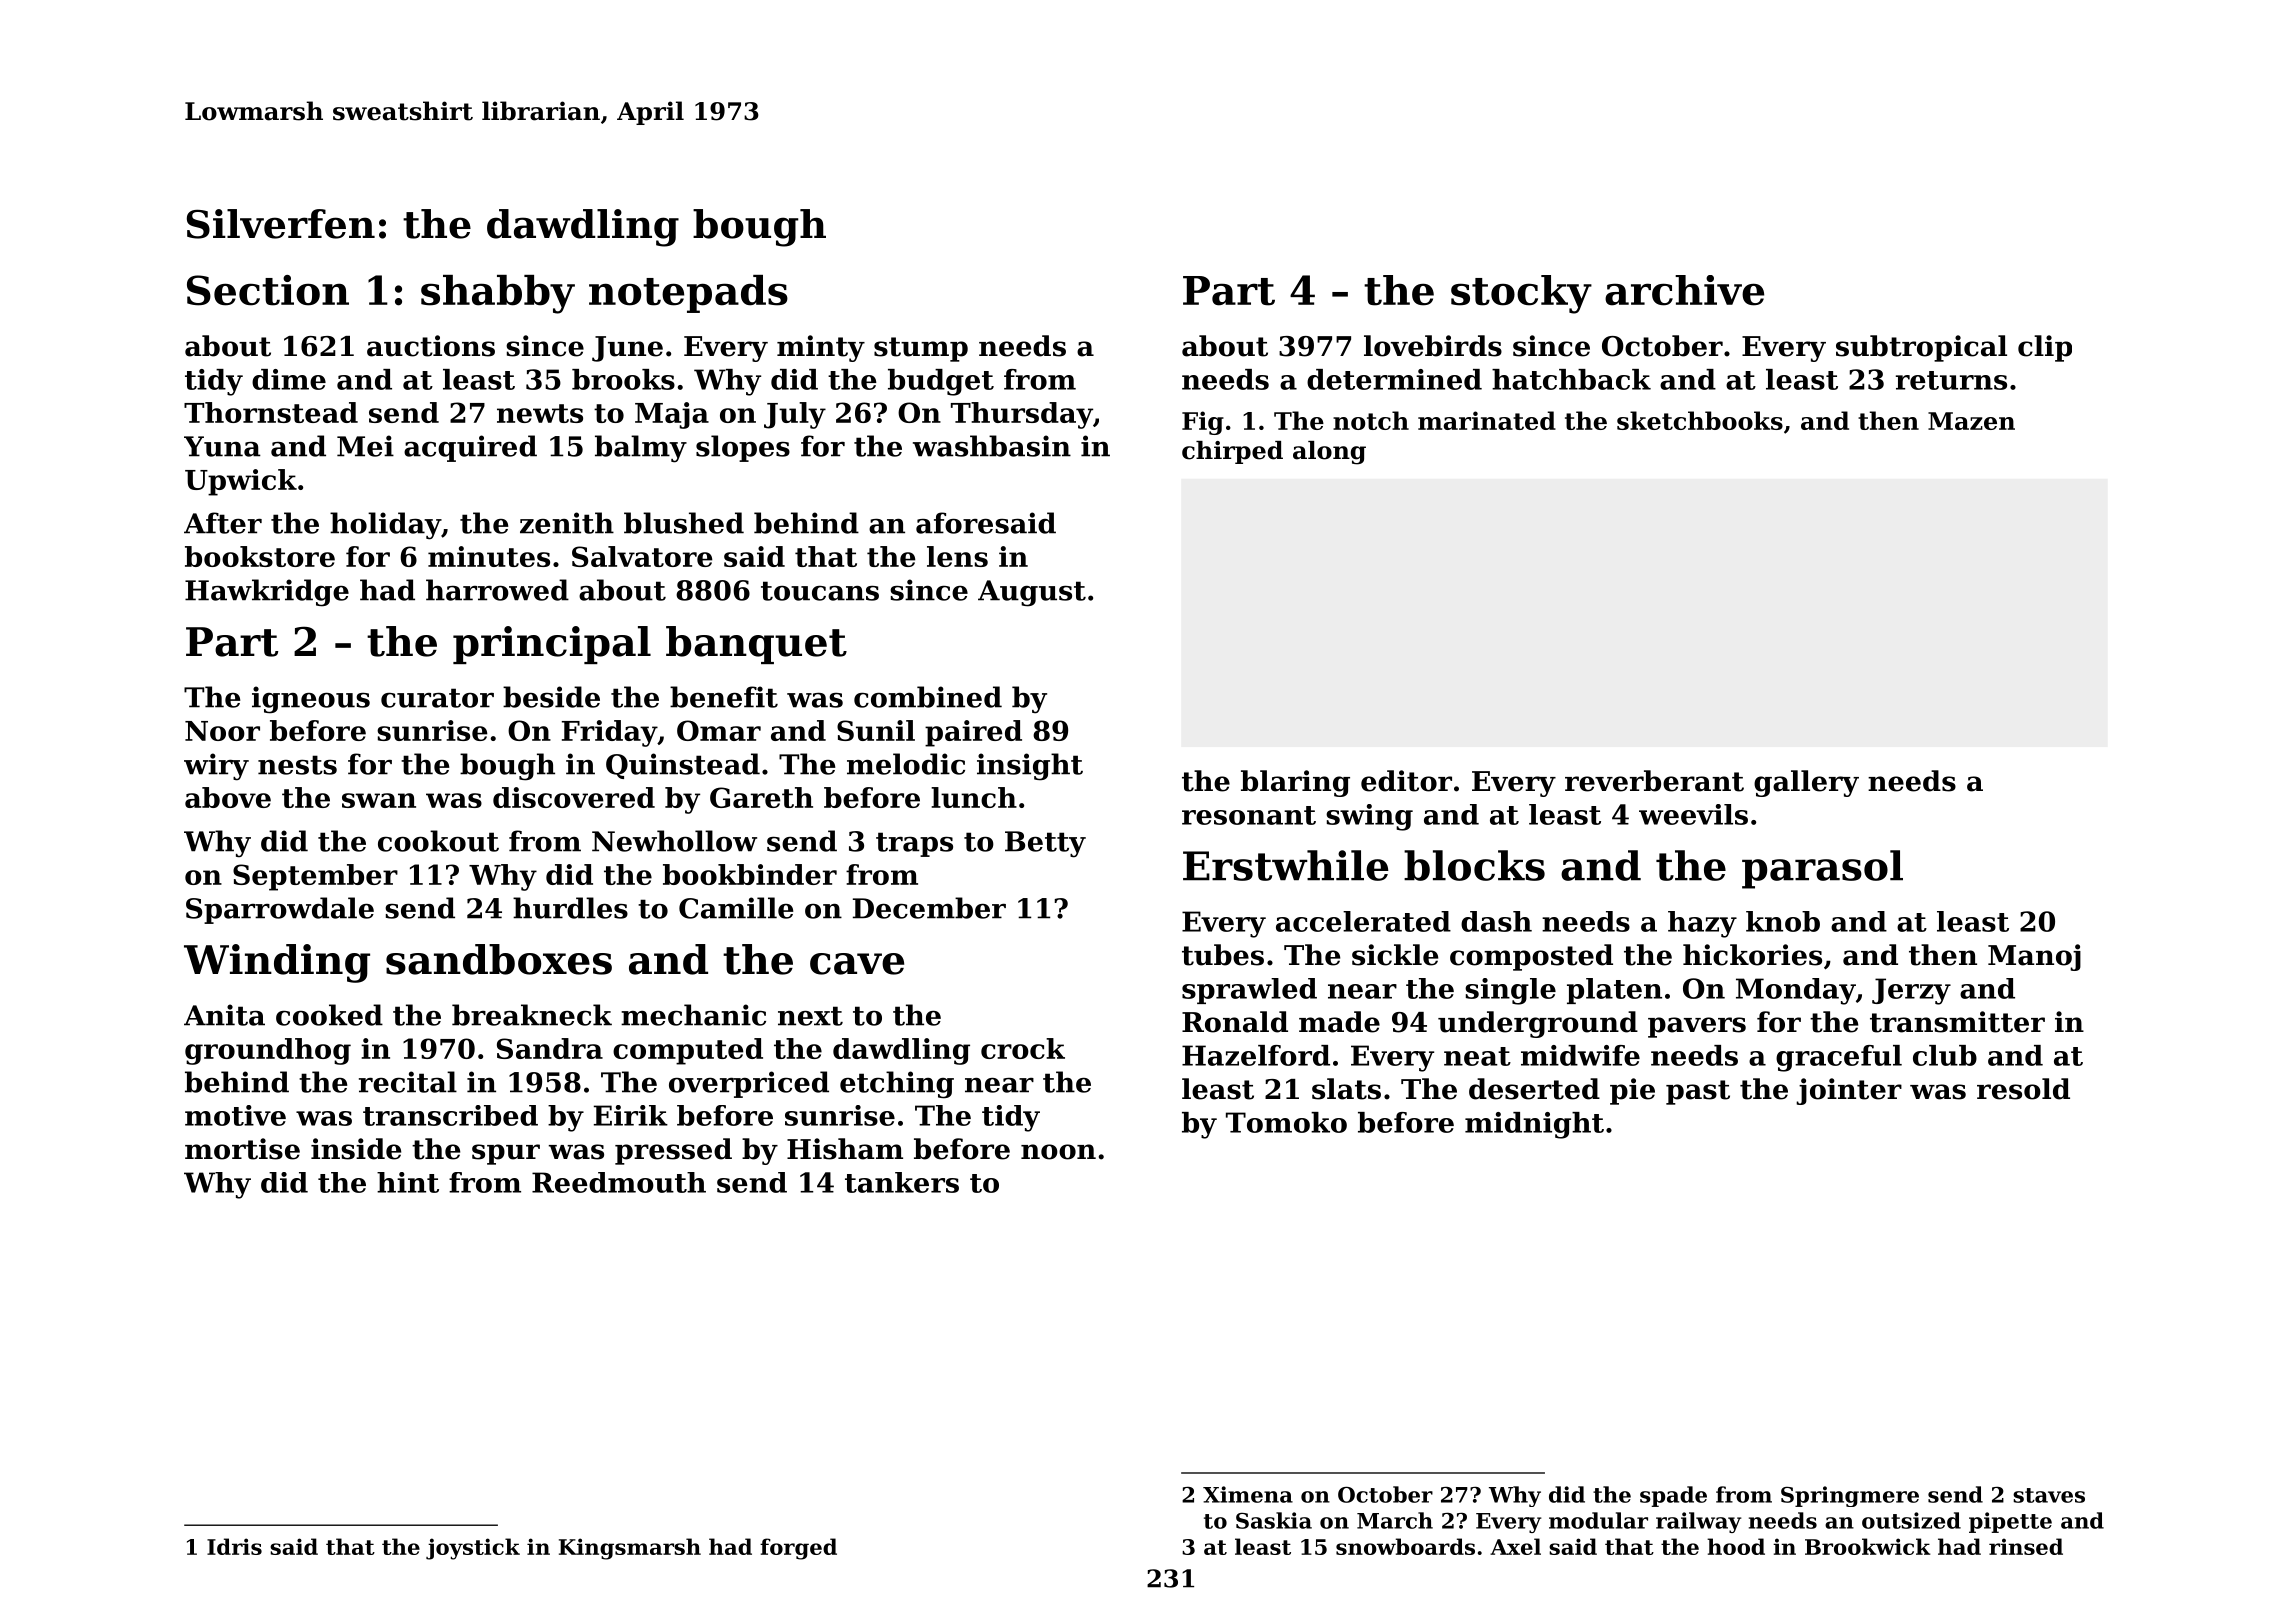  What do you see at coordinates (408, 1182) in the document?
I see `hint` at bounding box center [408, 1182].
